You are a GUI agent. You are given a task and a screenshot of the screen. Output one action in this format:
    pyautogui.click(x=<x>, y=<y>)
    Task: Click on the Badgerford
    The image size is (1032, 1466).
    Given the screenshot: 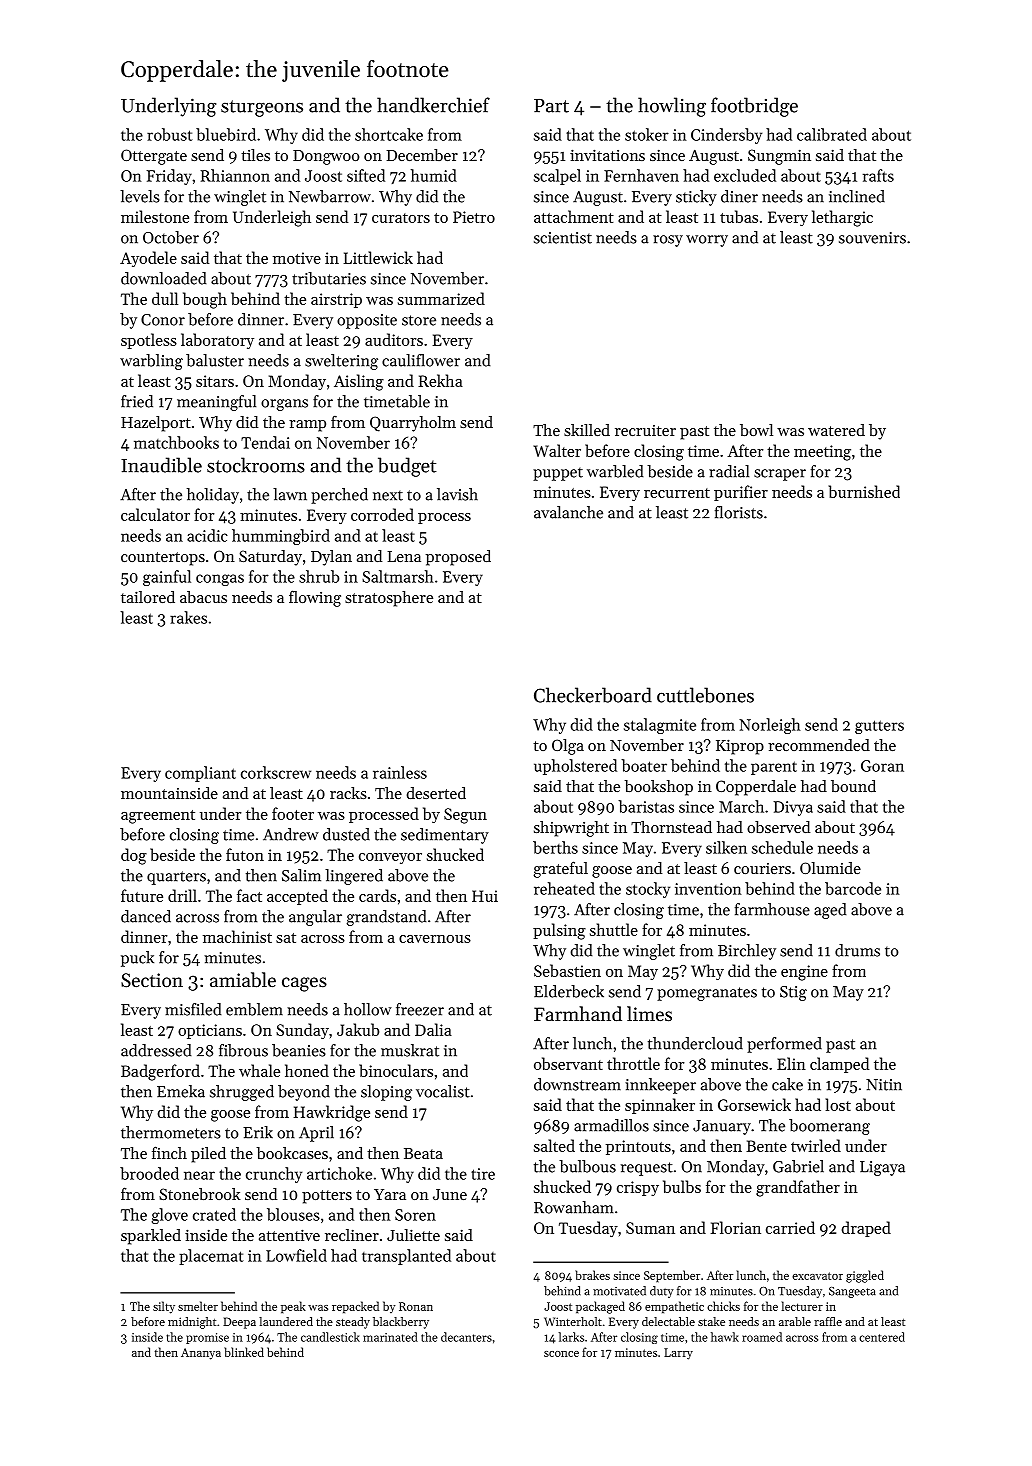 What is the action you would take?
    pyautogui.click(x=160, y=1072)
